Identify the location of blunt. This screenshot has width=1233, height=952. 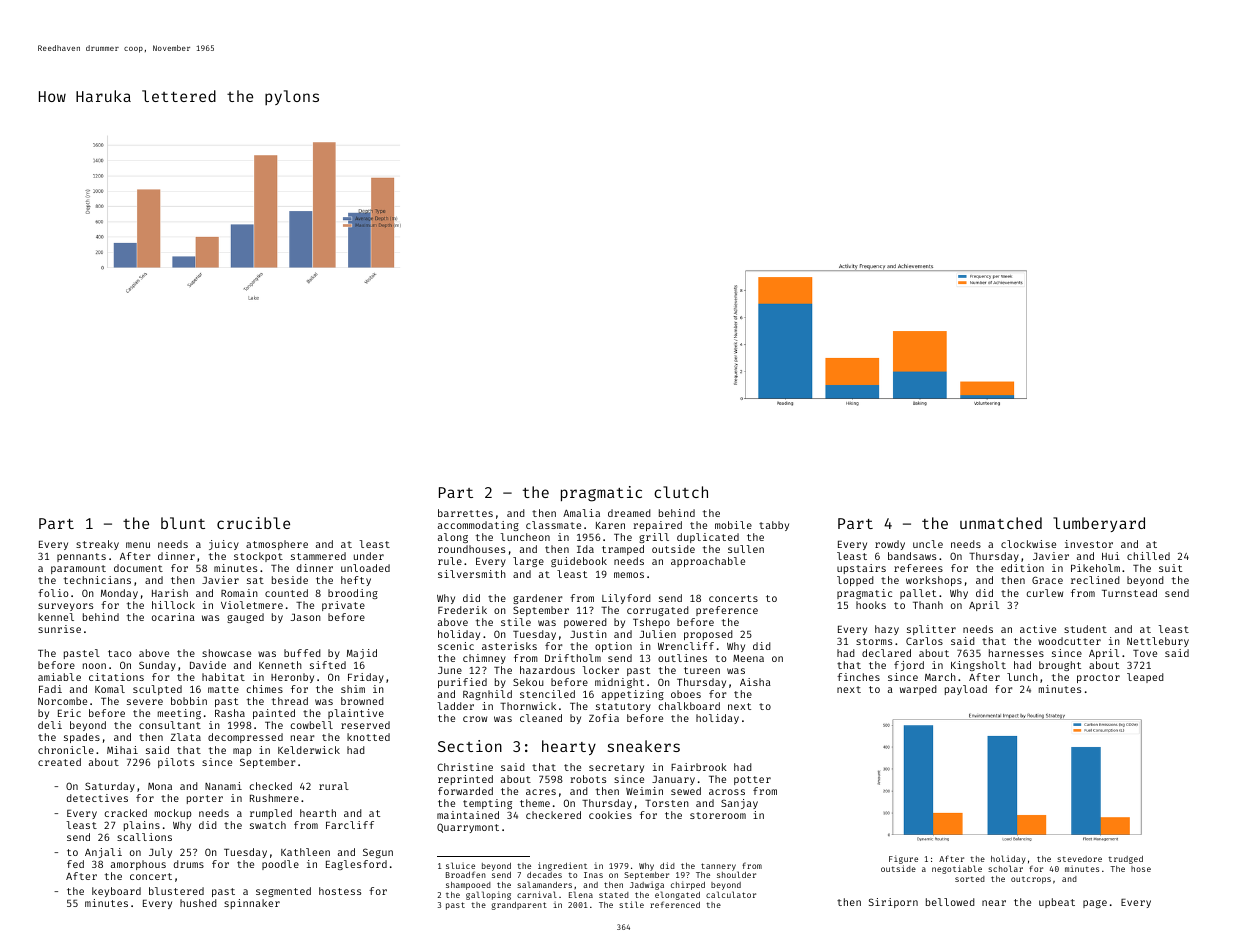
(183, 523).
